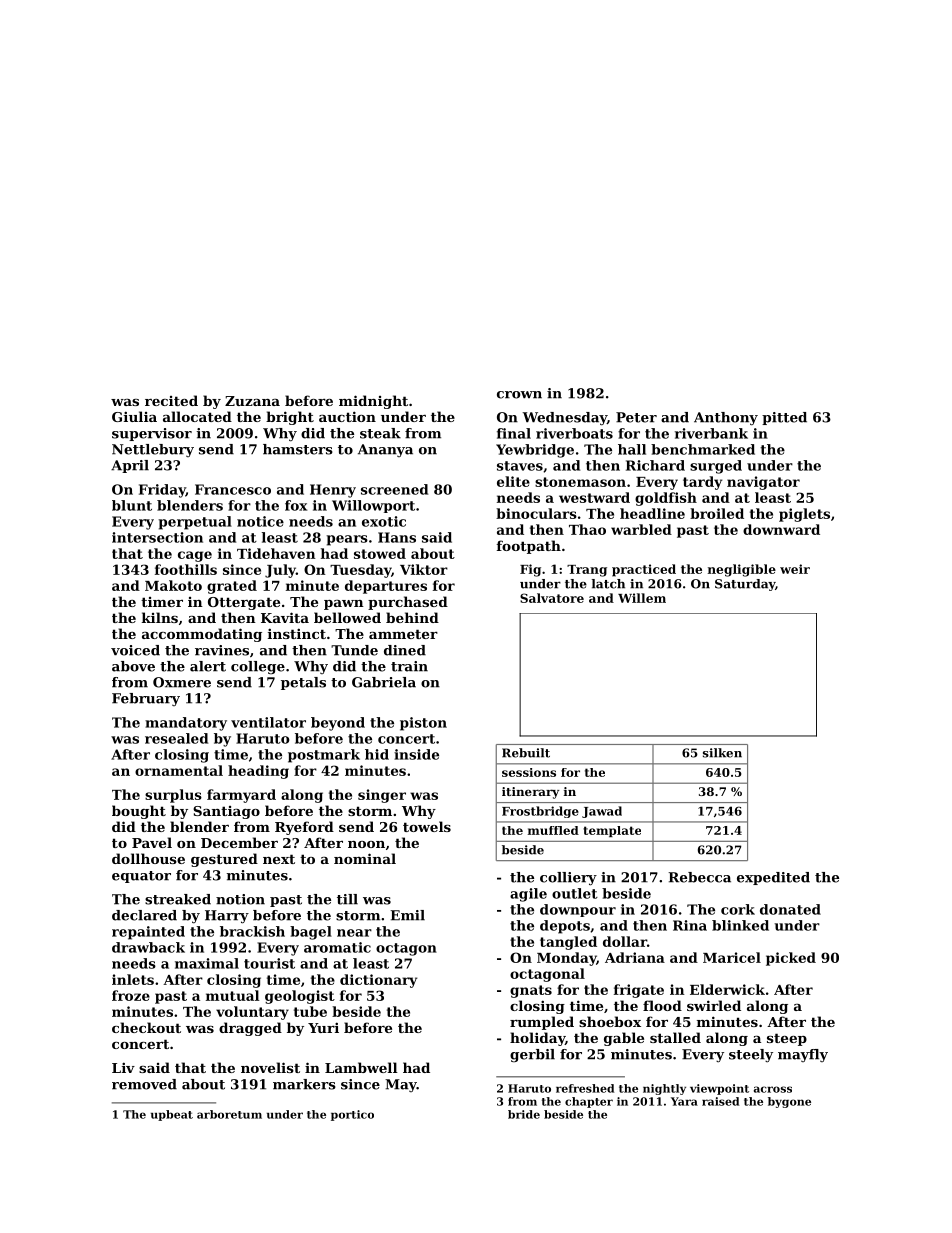 This screenshot has height=1233, width=952. Describe the element at coordinates (531, 991) in the screenshot. I see `gnats` at that location.
